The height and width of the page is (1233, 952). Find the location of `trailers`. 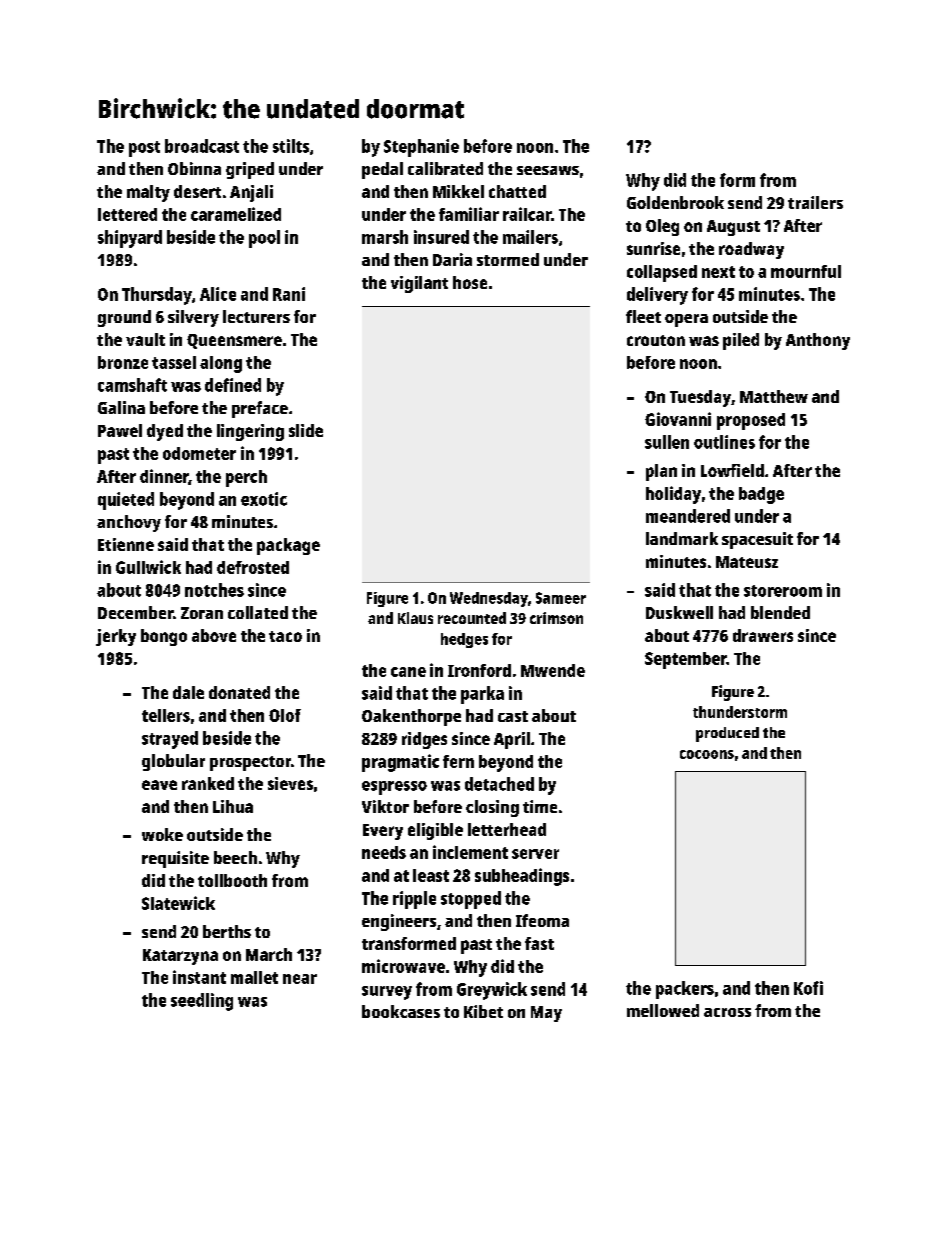

trailers is located at coordinates (815, 202).
